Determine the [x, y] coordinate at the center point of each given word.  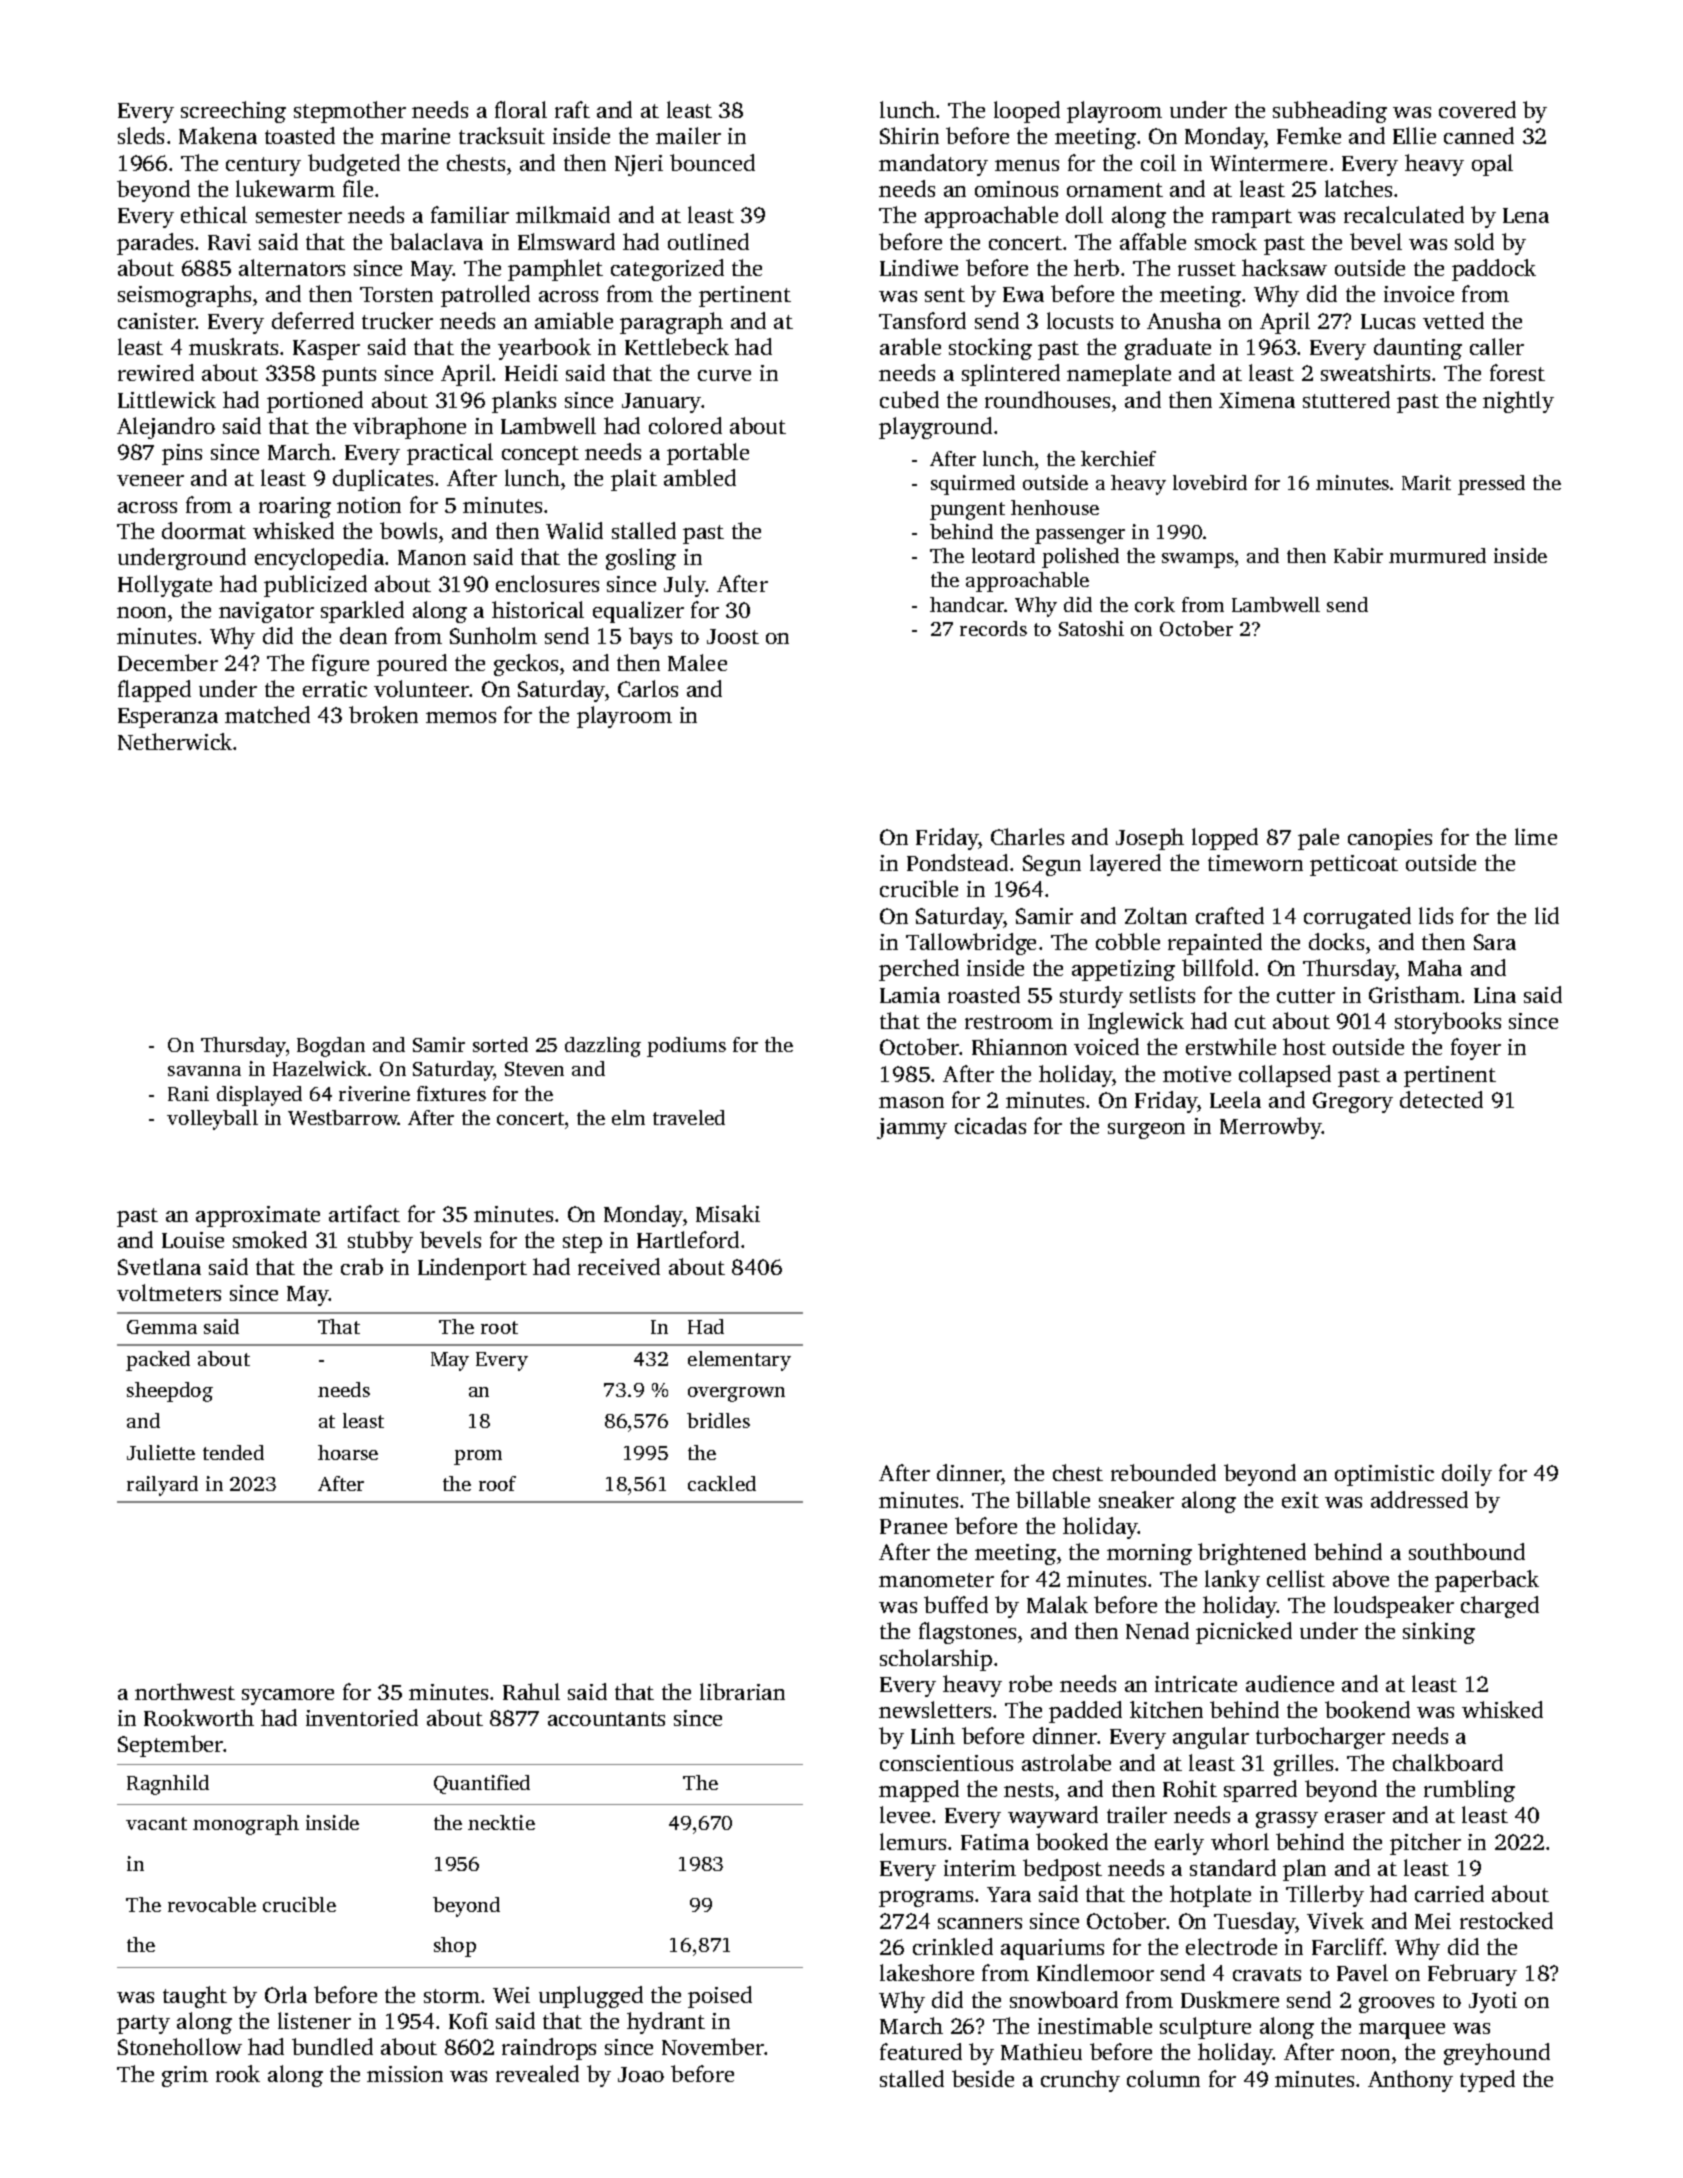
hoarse [348, 1452]
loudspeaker [1394, 1607]
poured [412, 665]
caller [1497, 346]
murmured [1437, 555]
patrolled [485, 296]
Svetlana [159, 1266]
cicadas [990, 1125]
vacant [156, 1823]
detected [1441, 1099]
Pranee [913, 1526]
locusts [1080, 320]
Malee [697, 662]
